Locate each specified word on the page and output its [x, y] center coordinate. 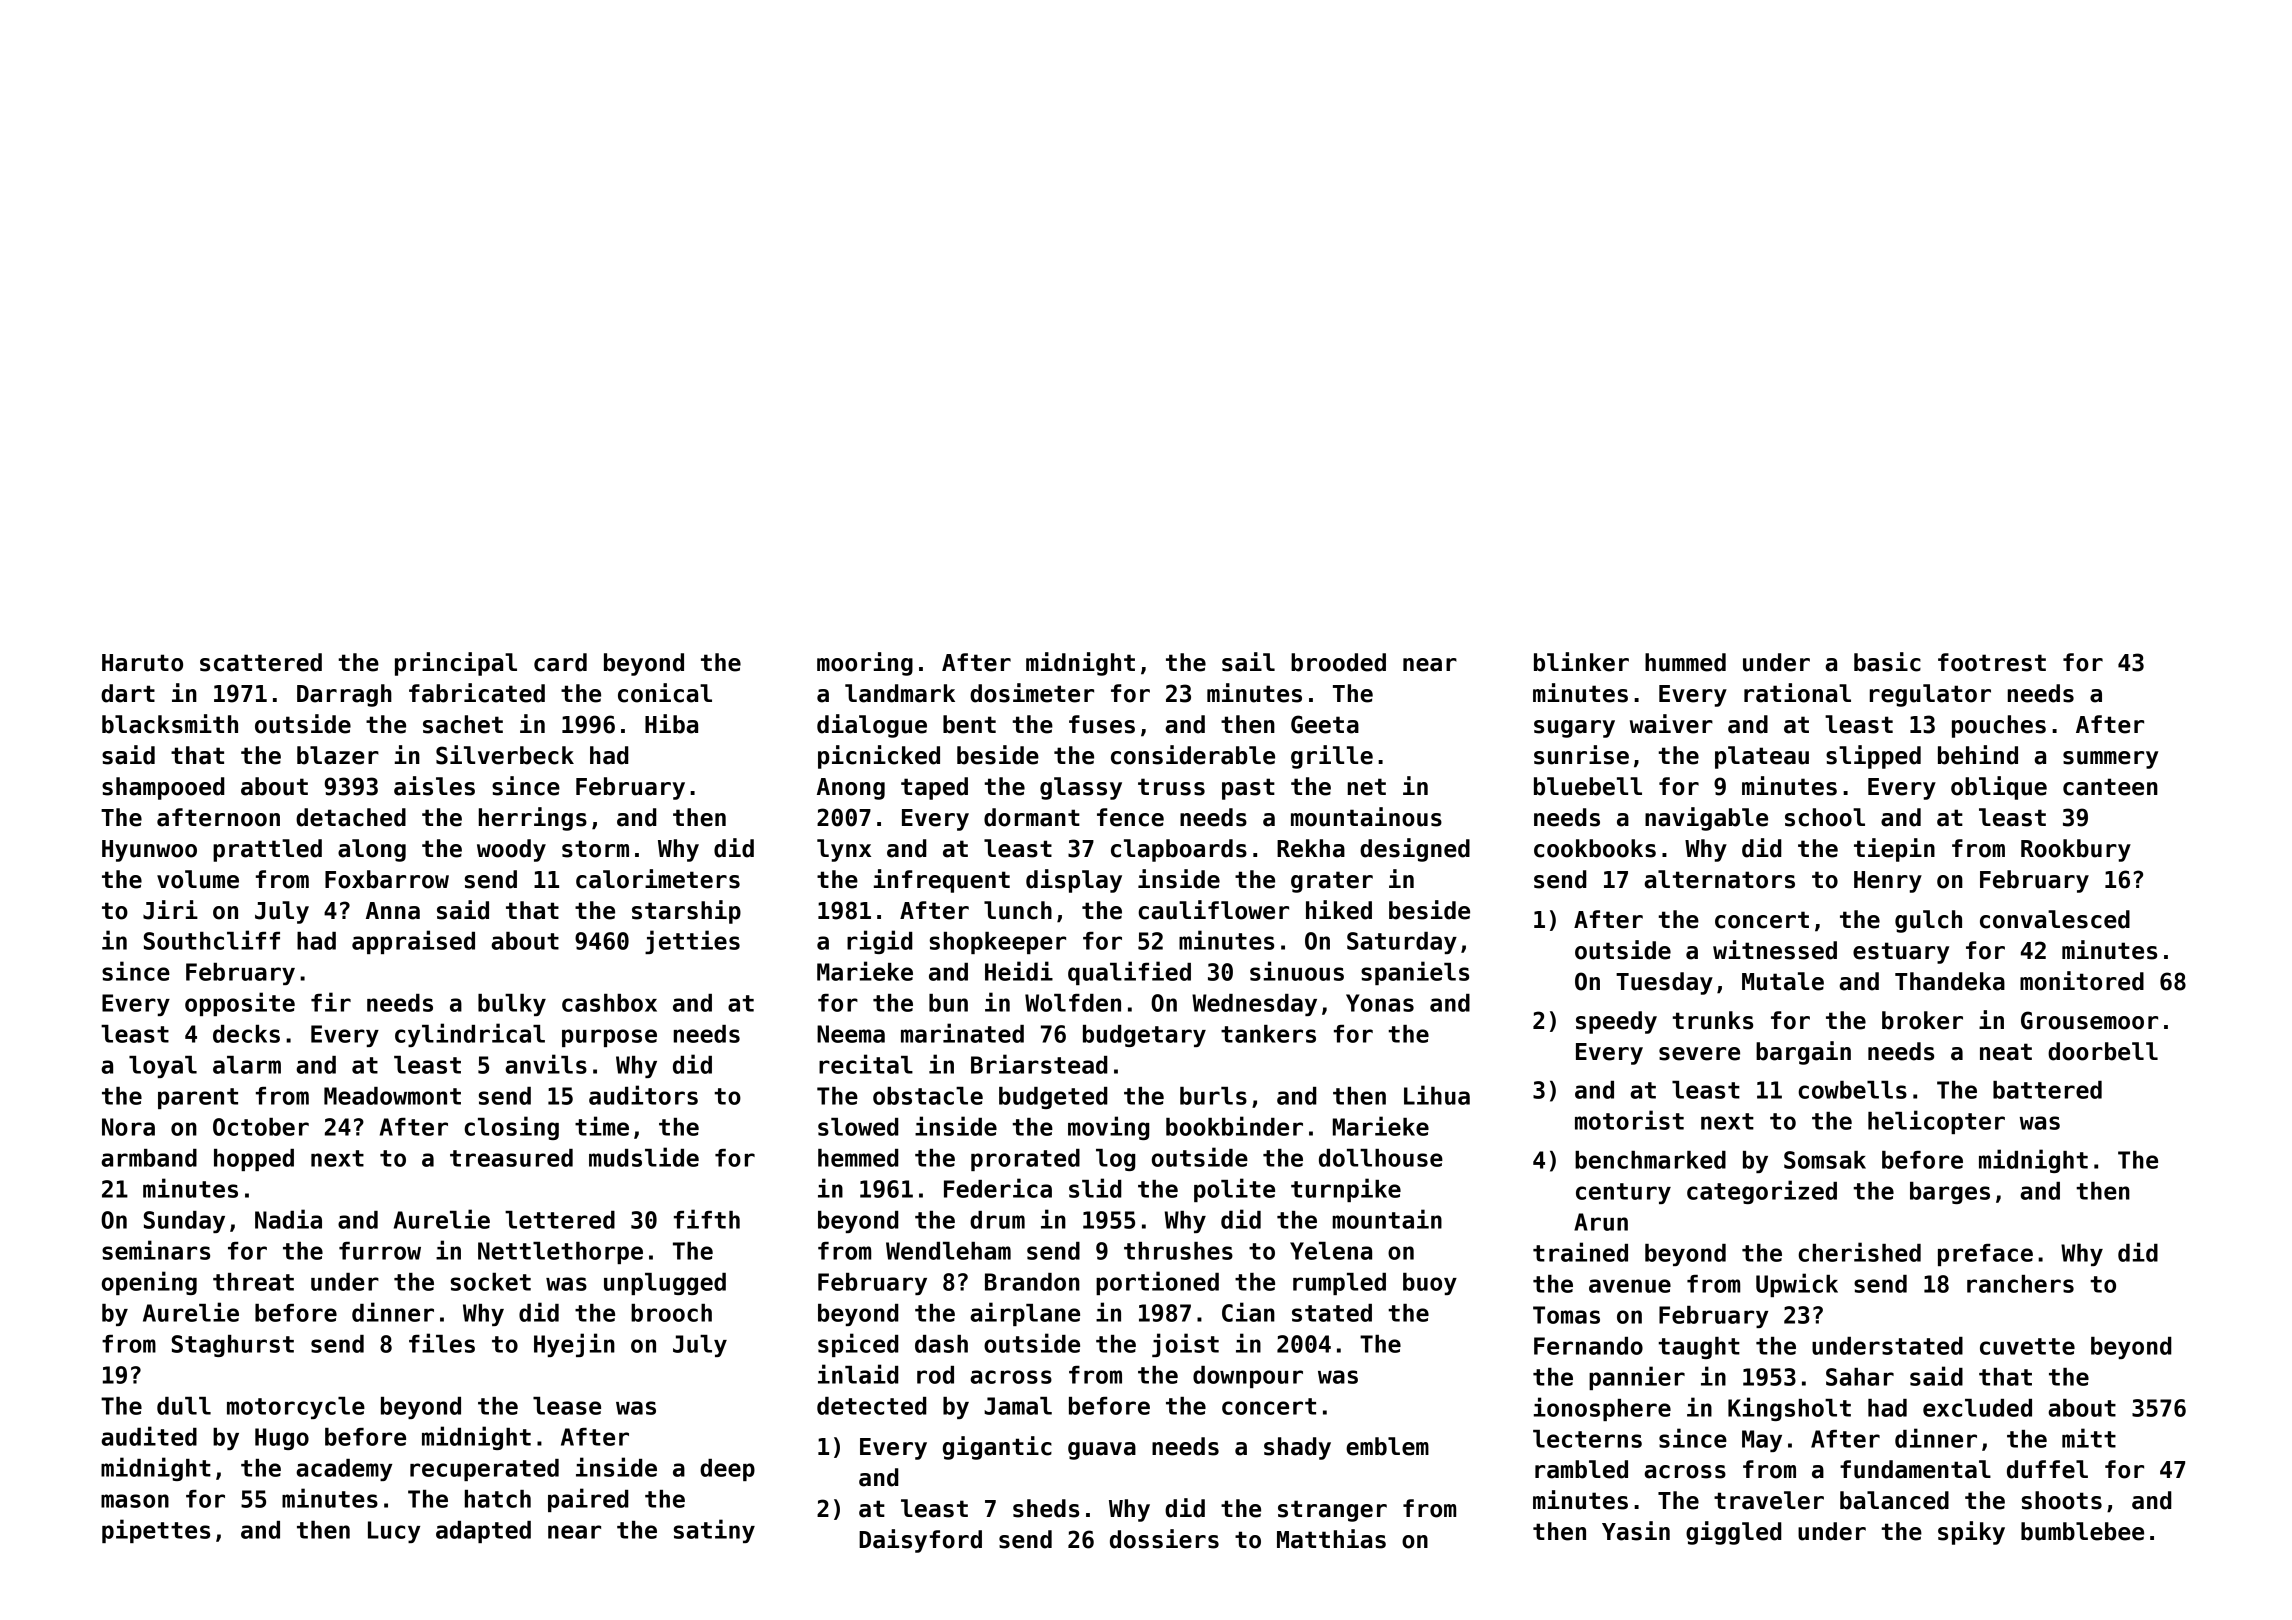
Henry [1888, 882]
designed [1415, 850]
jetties [692, 942]
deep [727, 1470]
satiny [714, 1531]
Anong [851, 789]
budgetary [1144, 1036]
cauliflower [1213, 910]
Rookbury [2076, 850]
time [602, 1126]
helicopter [1936, 1122]
